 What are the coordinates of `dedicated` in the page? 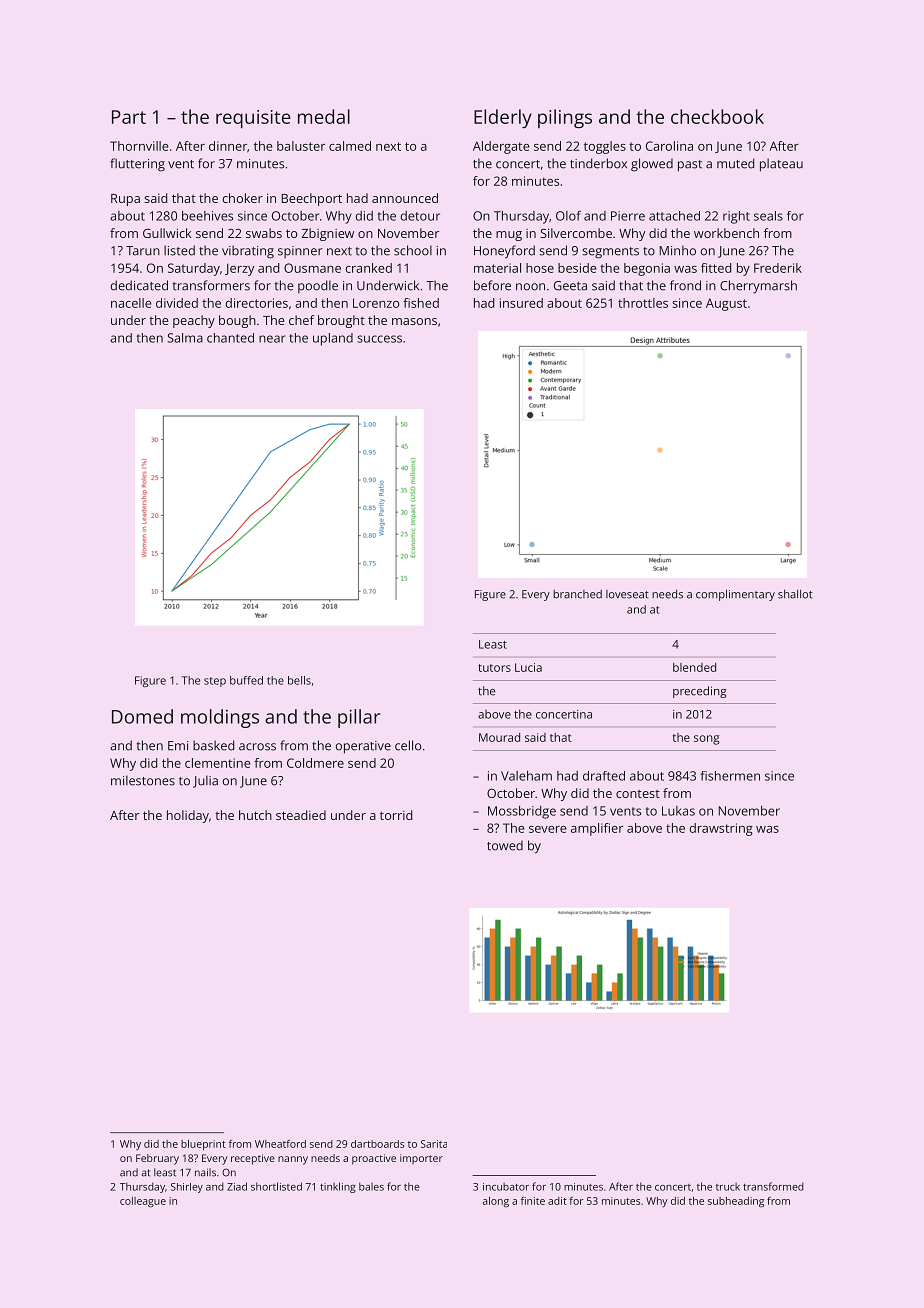 It's located at (139, 285).
